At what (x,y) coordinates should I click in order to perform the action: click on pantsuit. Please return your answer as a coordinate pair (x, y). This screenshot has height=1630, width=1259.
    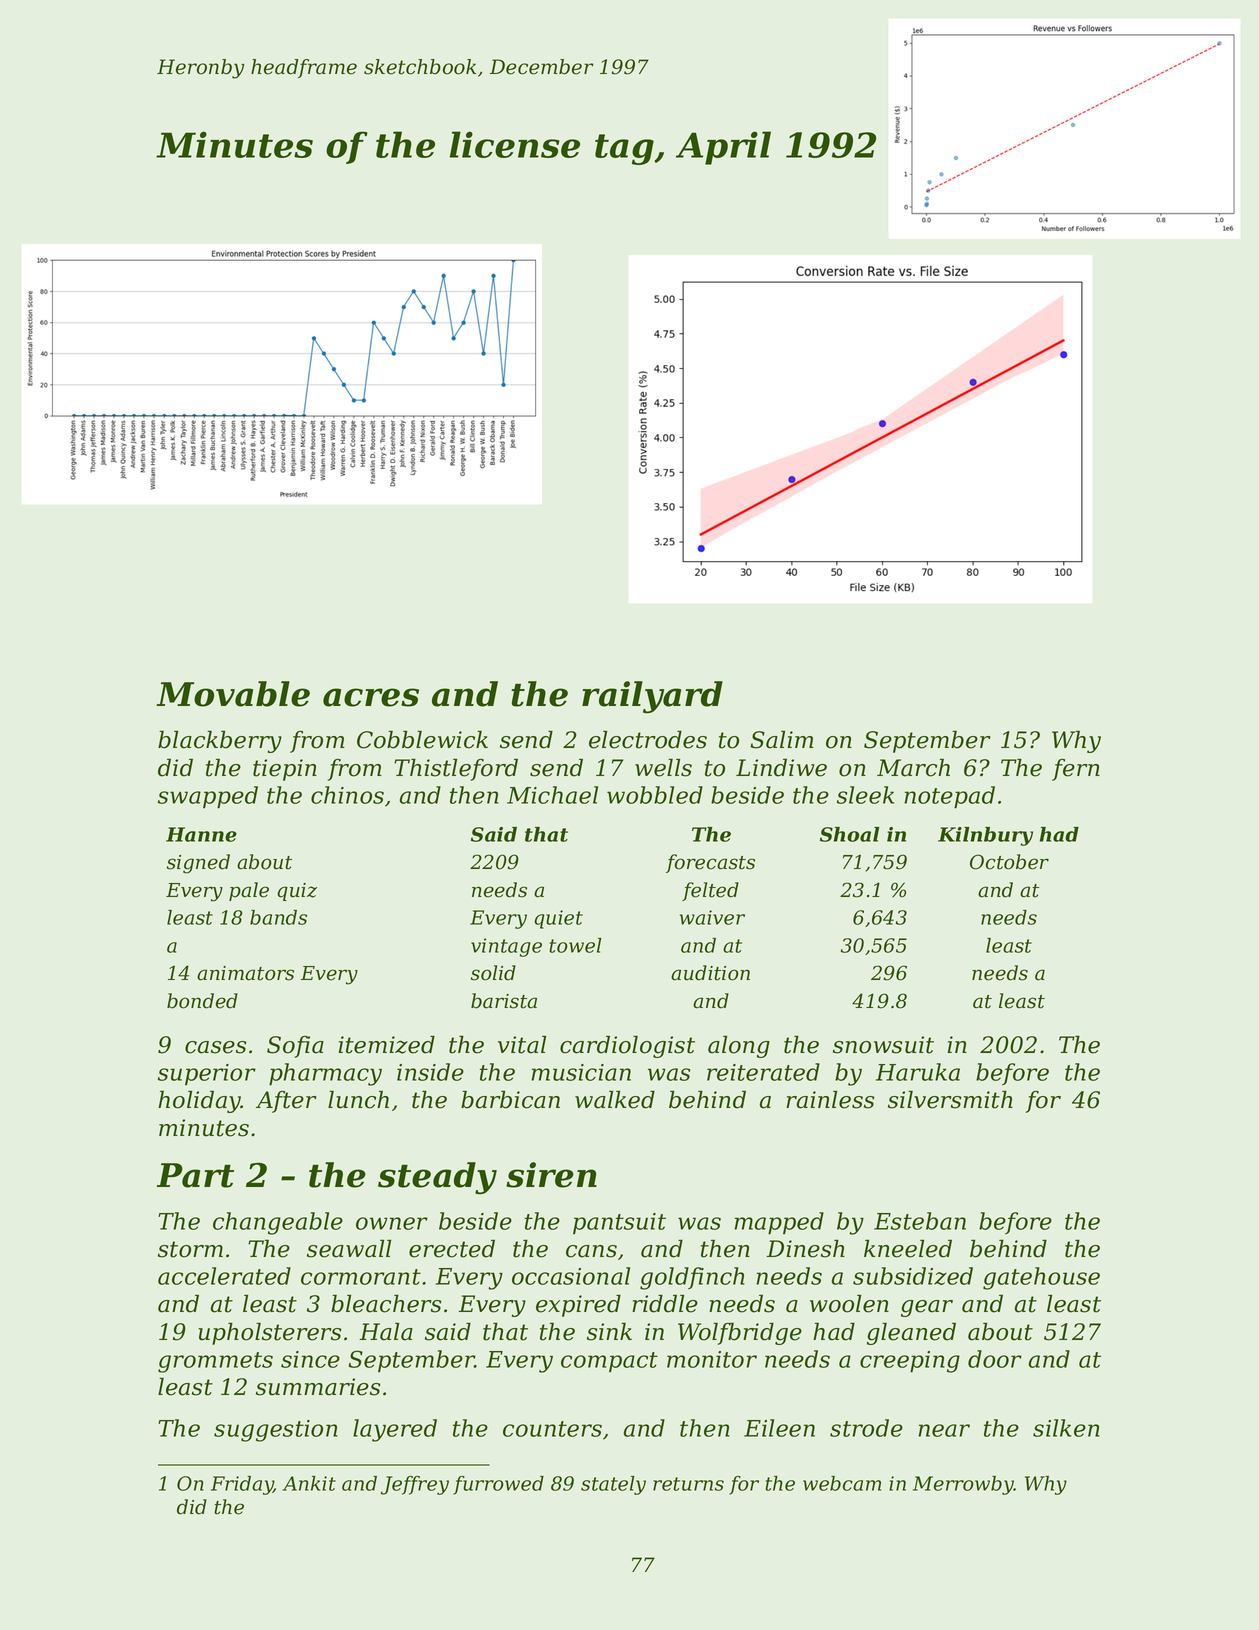
    Looking at the image, I should click on (619, 1223).
